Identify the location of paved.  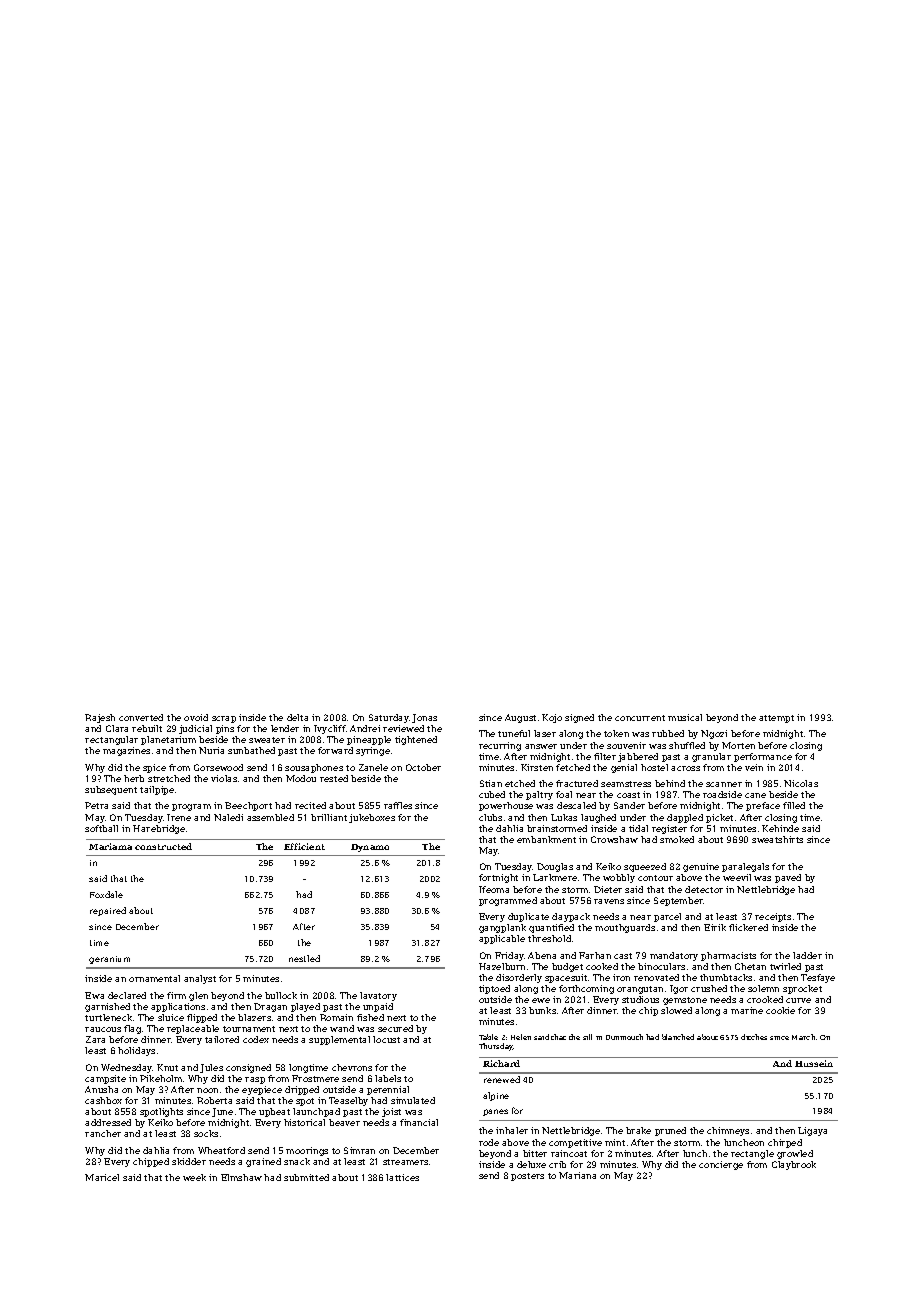
(788, 878).
